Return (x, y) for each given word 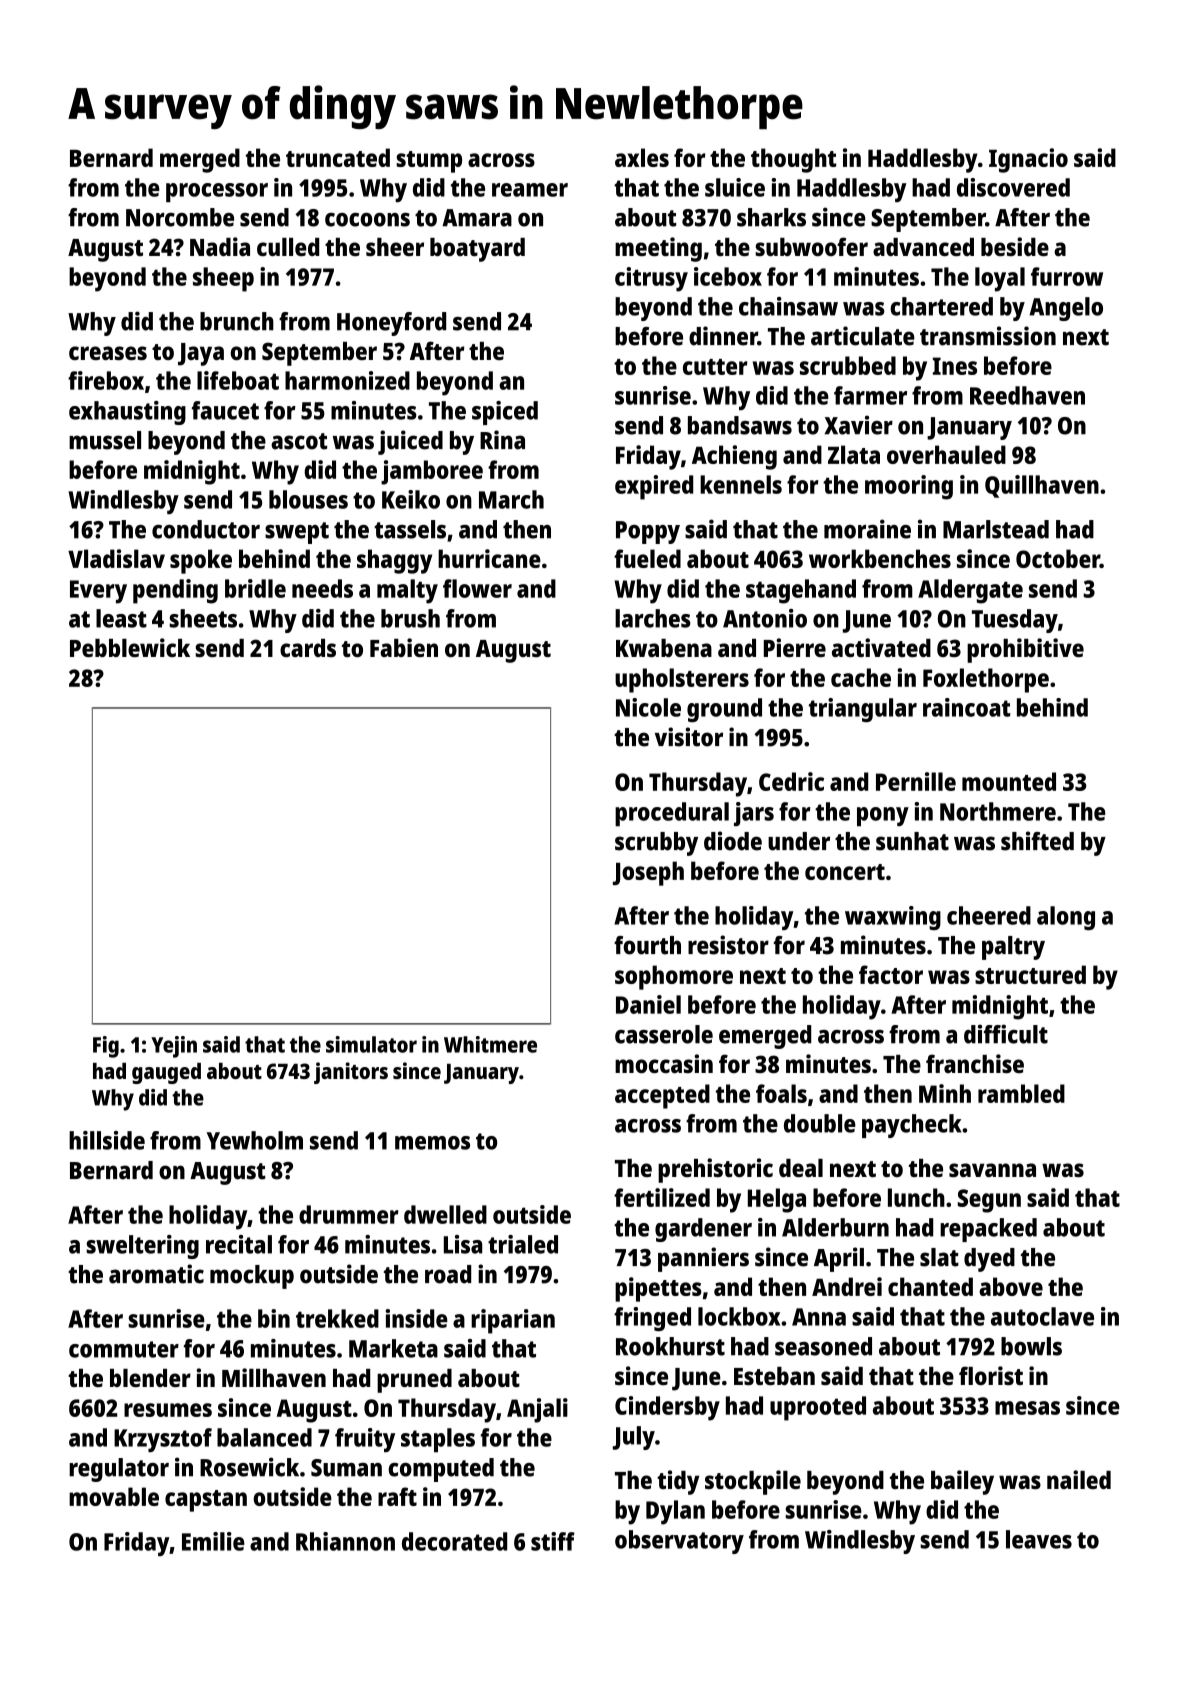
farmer (870, 395)
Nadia (220, 246)
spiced (505, 413)
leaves (1039, 1539)
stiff (553, 1541)
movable (114, 1496)
